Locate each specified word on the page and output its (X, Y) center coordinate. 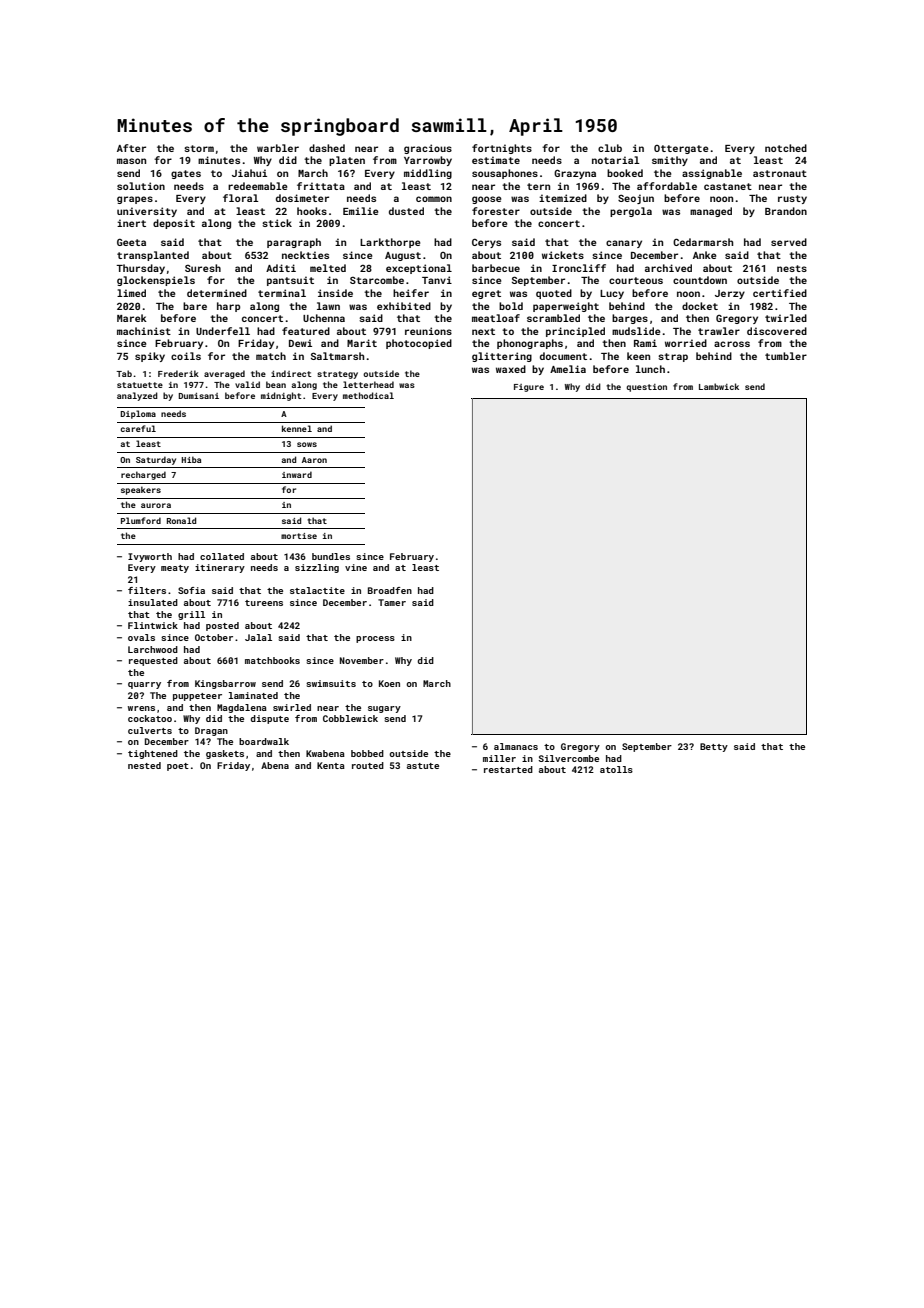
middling (428, 174)
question (646, 388)
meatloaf (496, 318)
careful (138, 428)
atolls (616, 769)
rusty (792, 199)
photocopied (419, 344)
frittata (321, 186)
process (375, 639)
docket (700, 306)
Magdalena (242, 708)
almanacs (516, 746)
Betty (714, 747)
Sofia (191, 590)
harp (228, 307)
